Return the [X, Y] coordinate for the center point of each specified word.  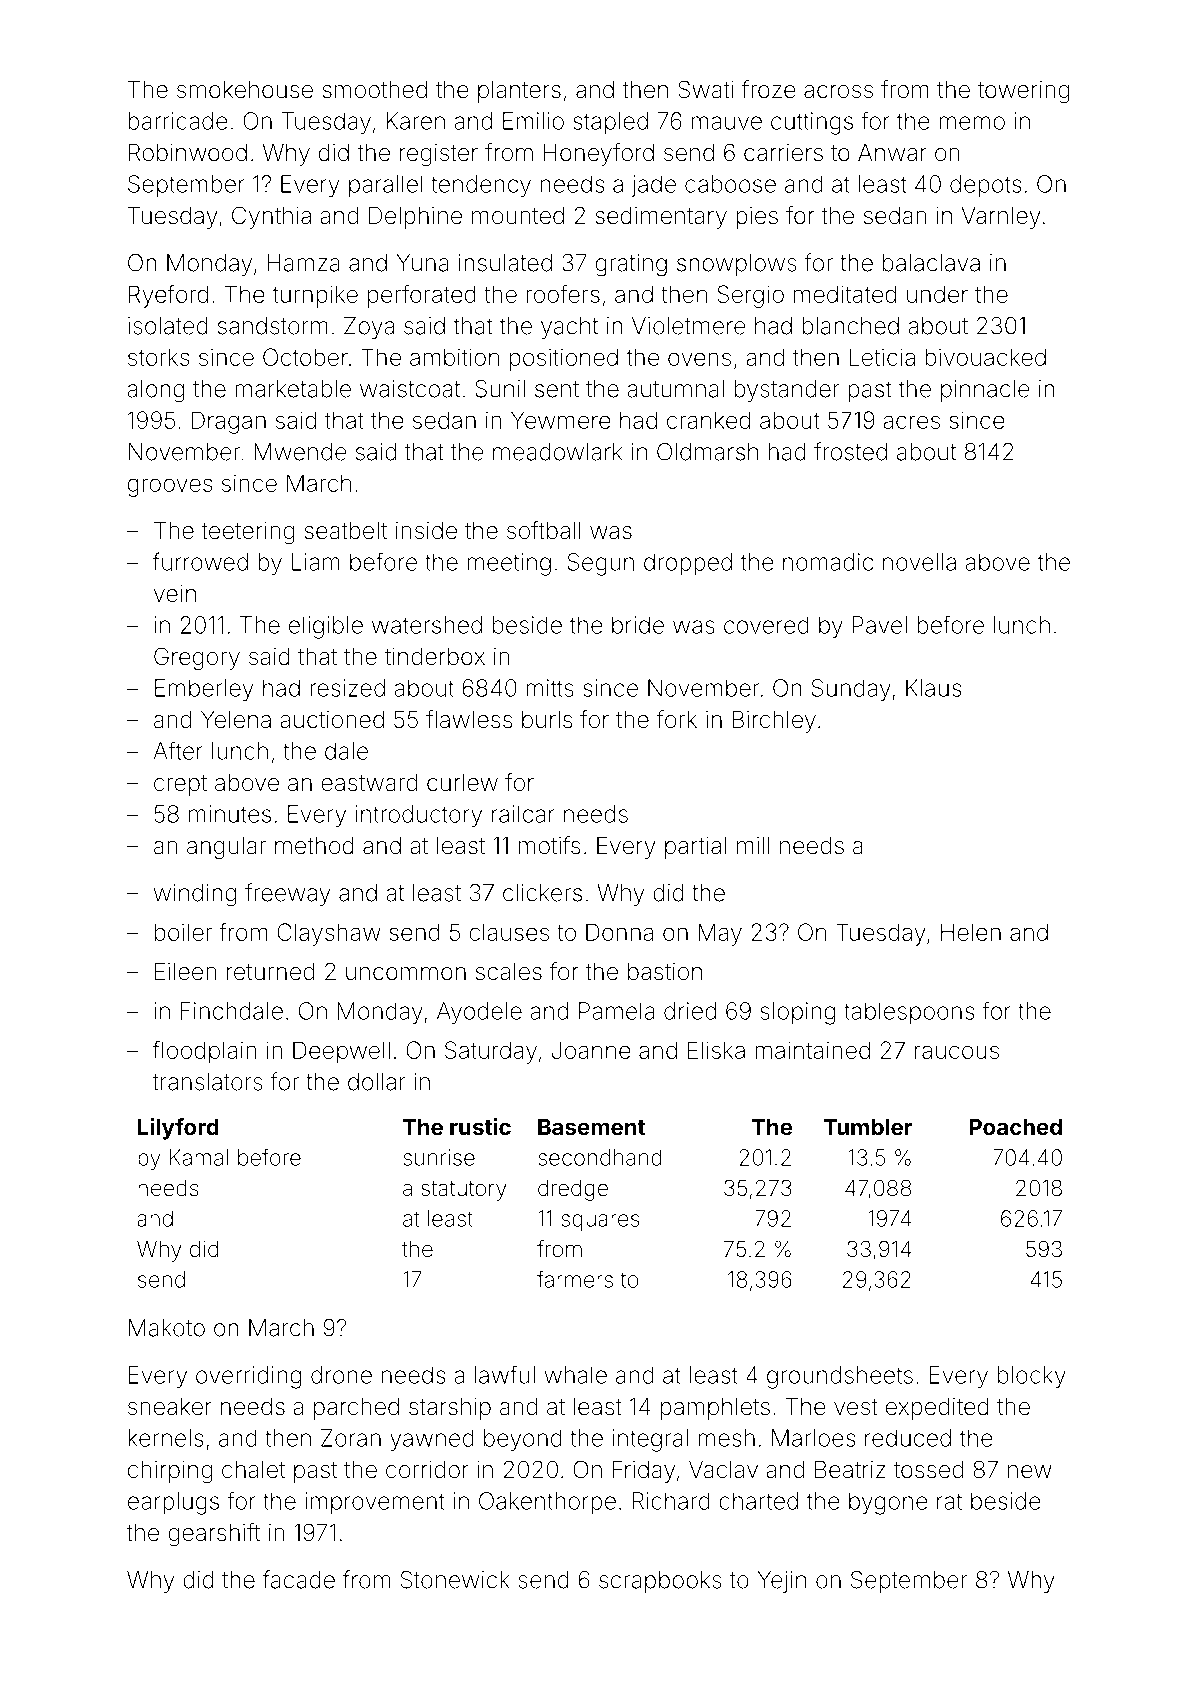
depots [985, 186]
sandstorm [273, 326]
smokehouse [245, 90]
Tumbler [868, 1127]
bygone [888, 1503]
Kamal [199, 1157]
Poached [1015, 1127]
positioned [564, 359]
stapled [610, 123]
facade [299, 1579]
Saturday [491, 1052]
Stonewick [455, 1580]
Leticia [882, 357]
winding [195, 895]
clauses [509, 932]
